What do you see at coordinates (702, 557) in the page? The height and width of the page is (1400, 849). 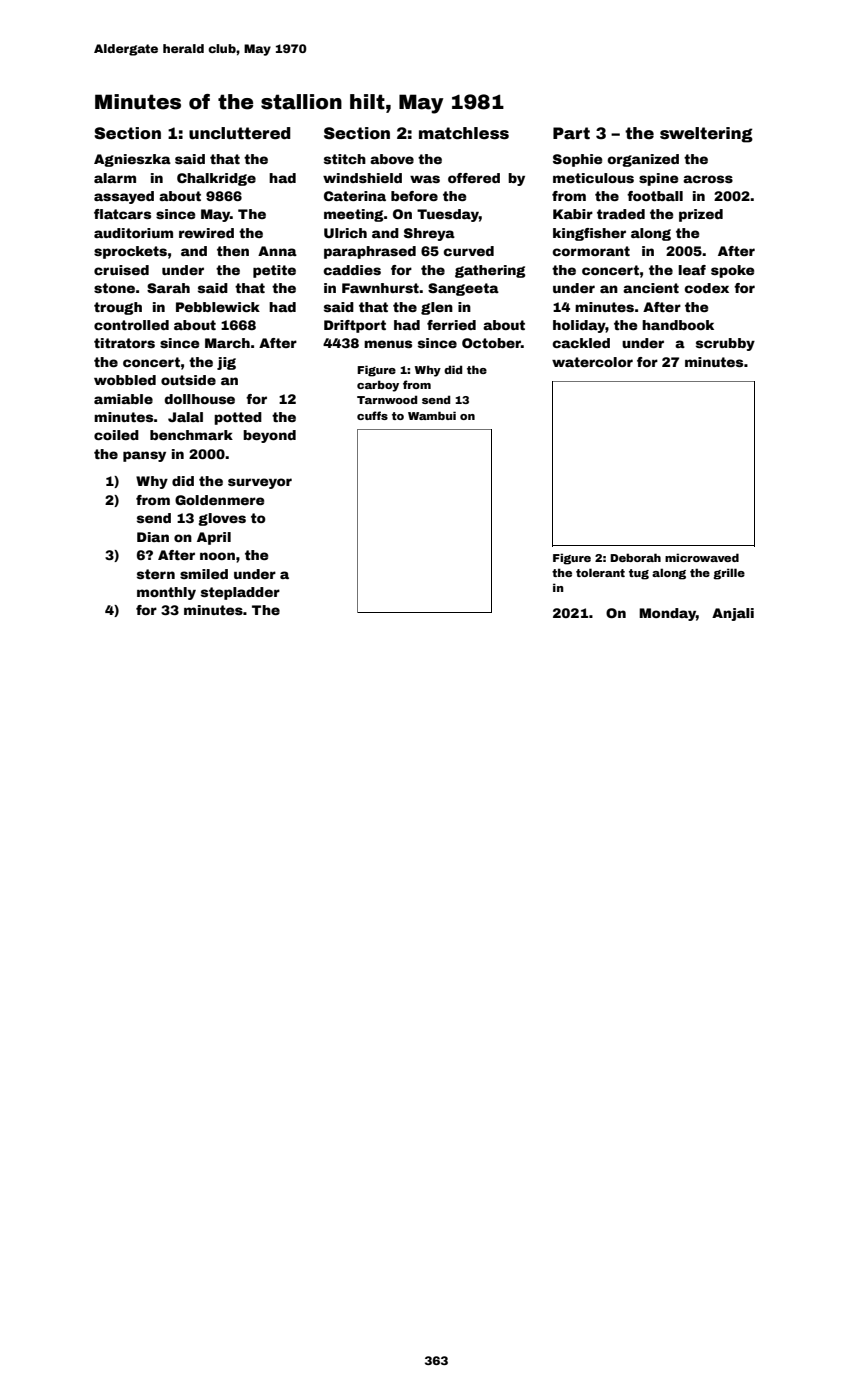 I see `microwaved` at bounding box center [702, 557].
